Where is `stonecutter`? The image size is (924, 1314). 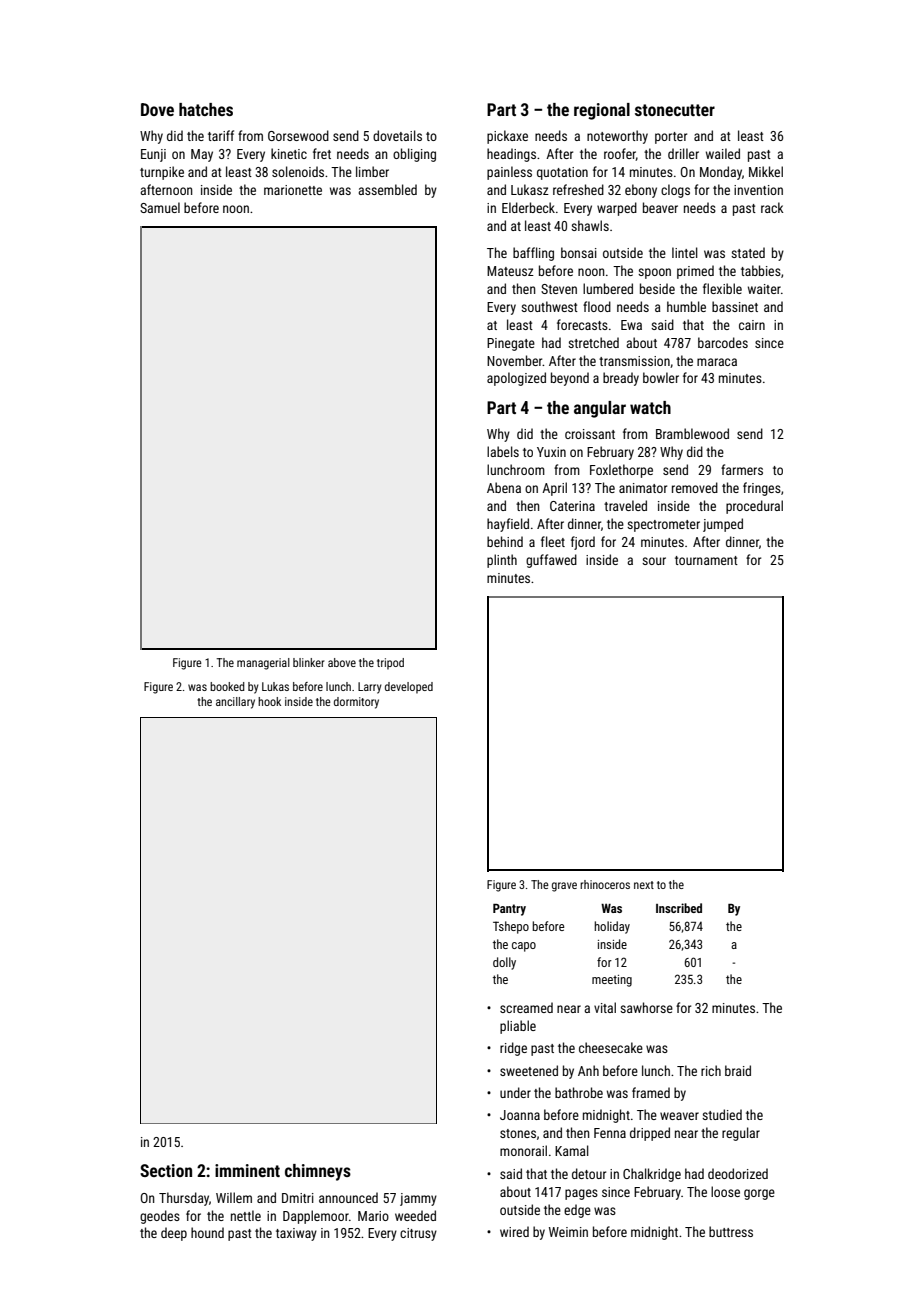
stonecutter is located at coordinates (675, 110).
